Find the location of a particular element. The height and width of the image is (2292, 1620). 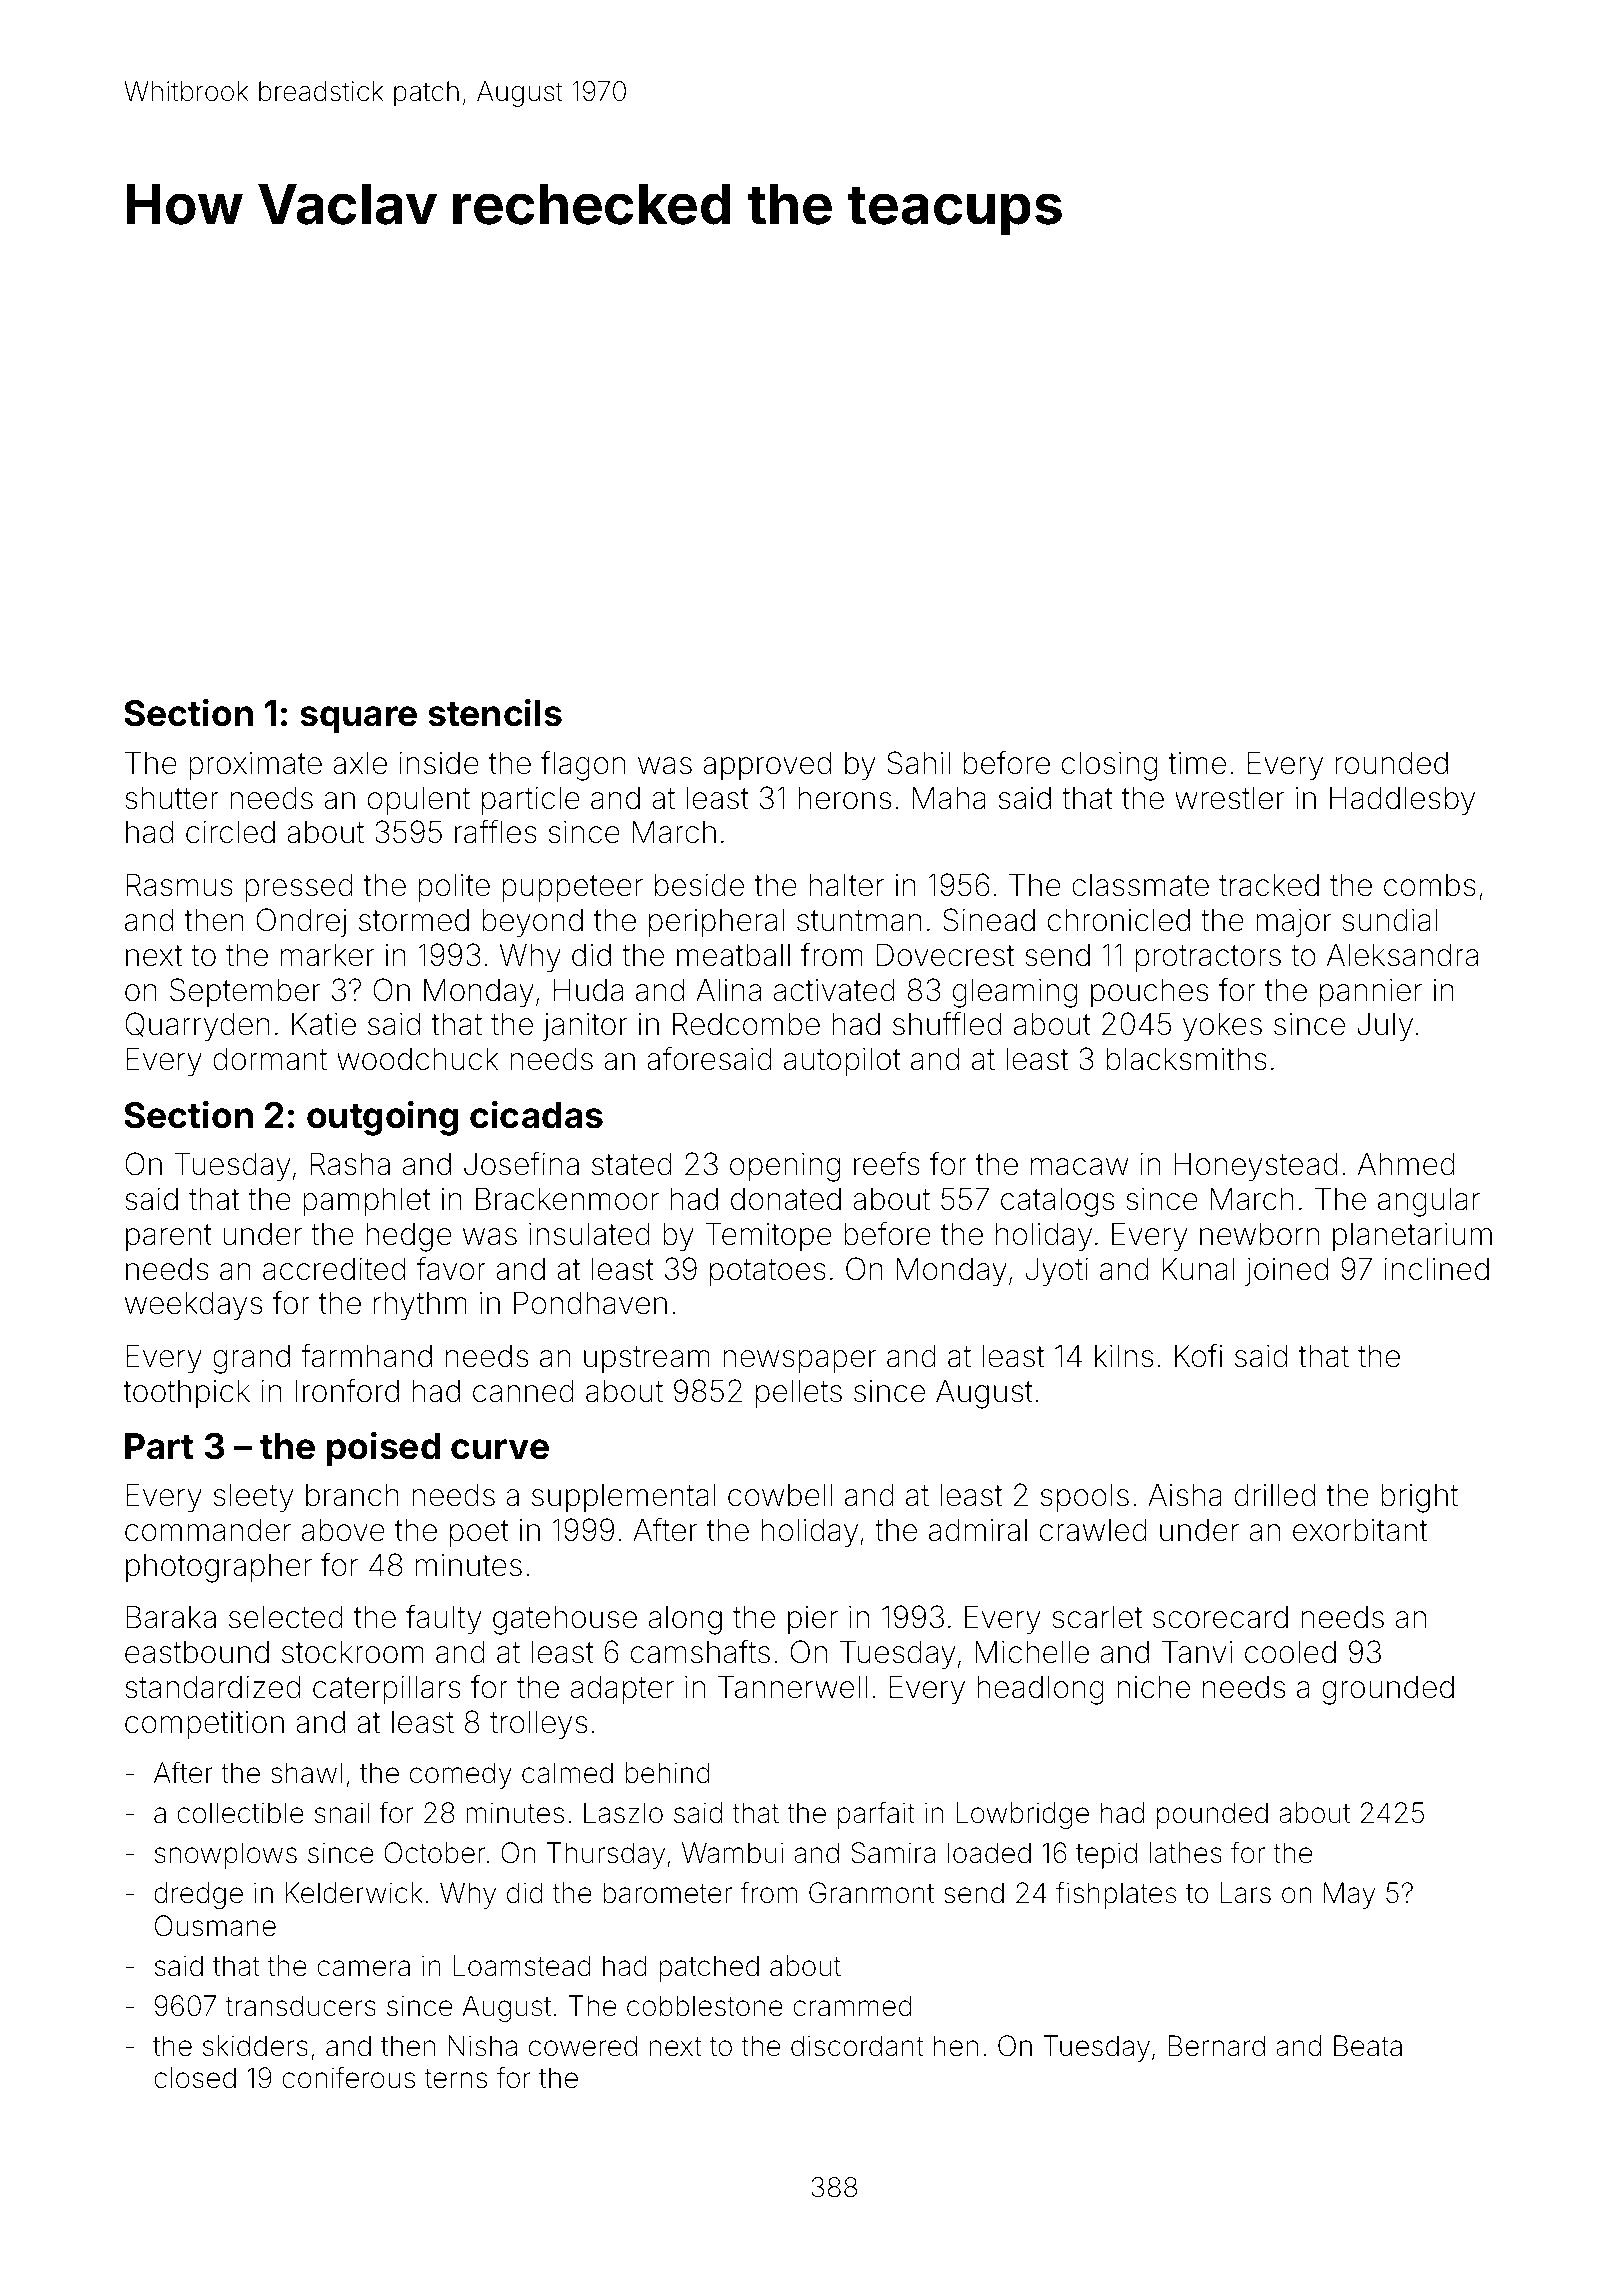

rhythm is located at coordinates (420, 1306).
